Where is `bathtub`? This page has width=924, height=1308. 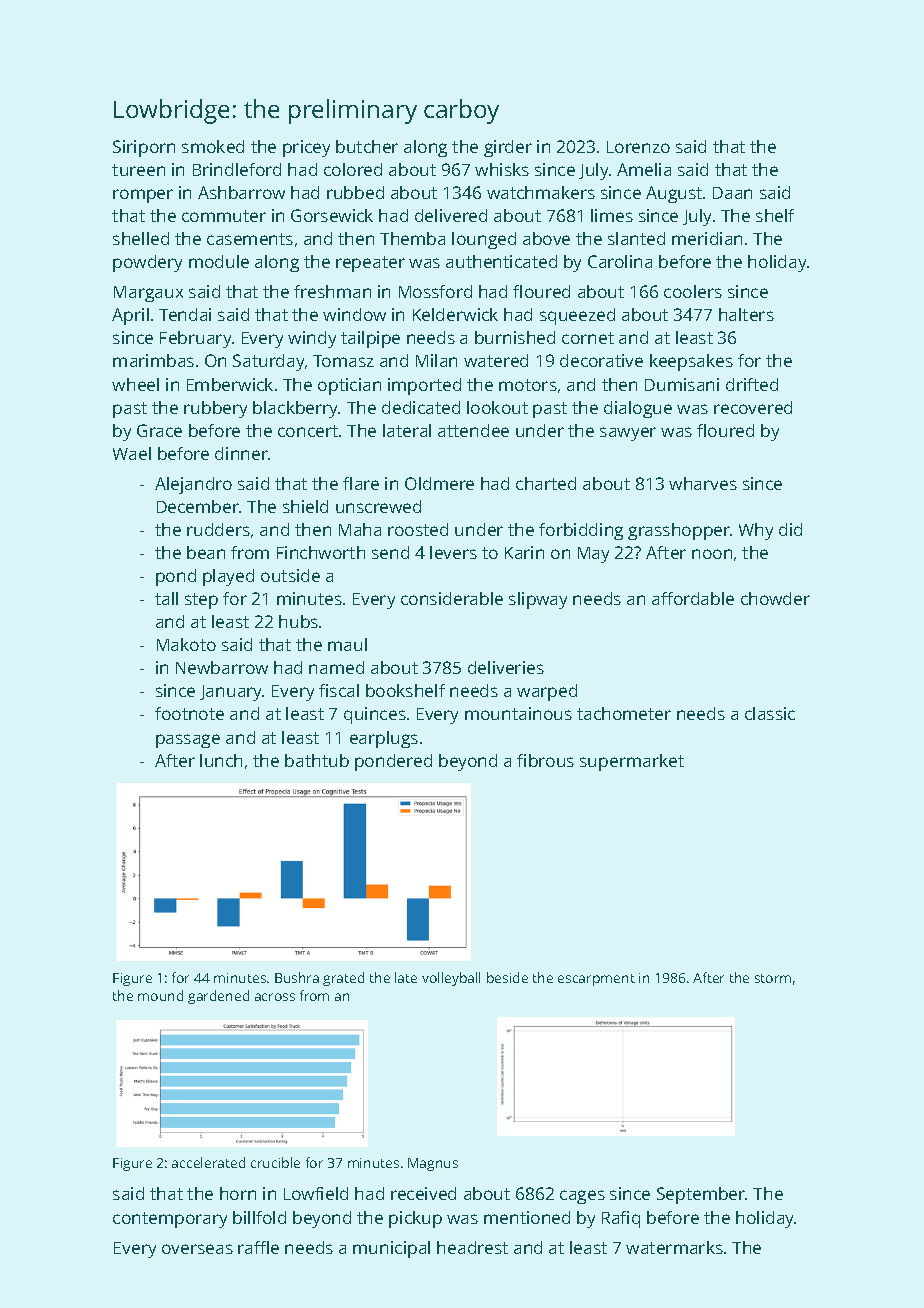
bathtub is located at coordinates (317, 760).
